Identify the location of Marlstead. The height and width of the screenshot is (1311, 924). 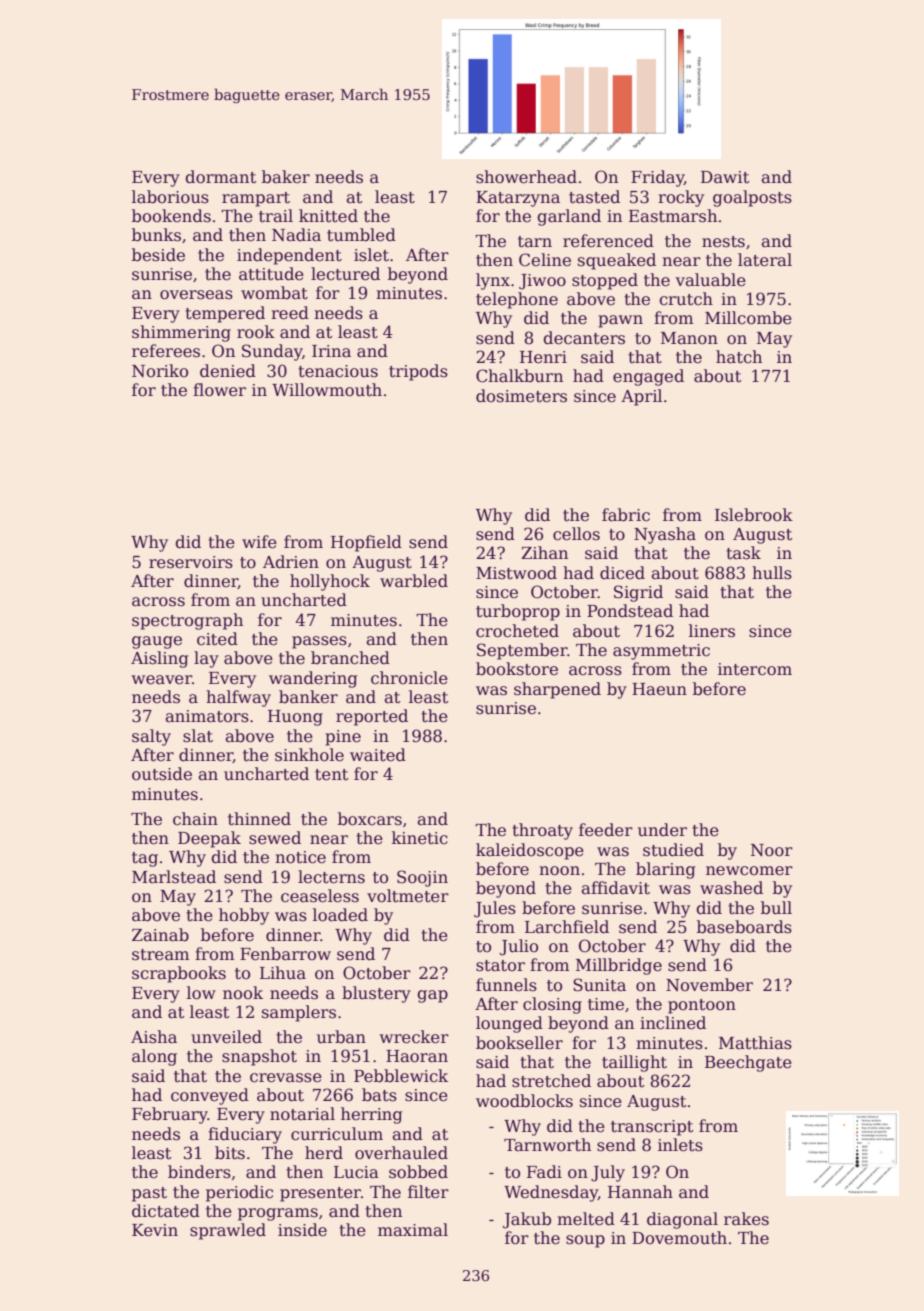
(174, 877).
